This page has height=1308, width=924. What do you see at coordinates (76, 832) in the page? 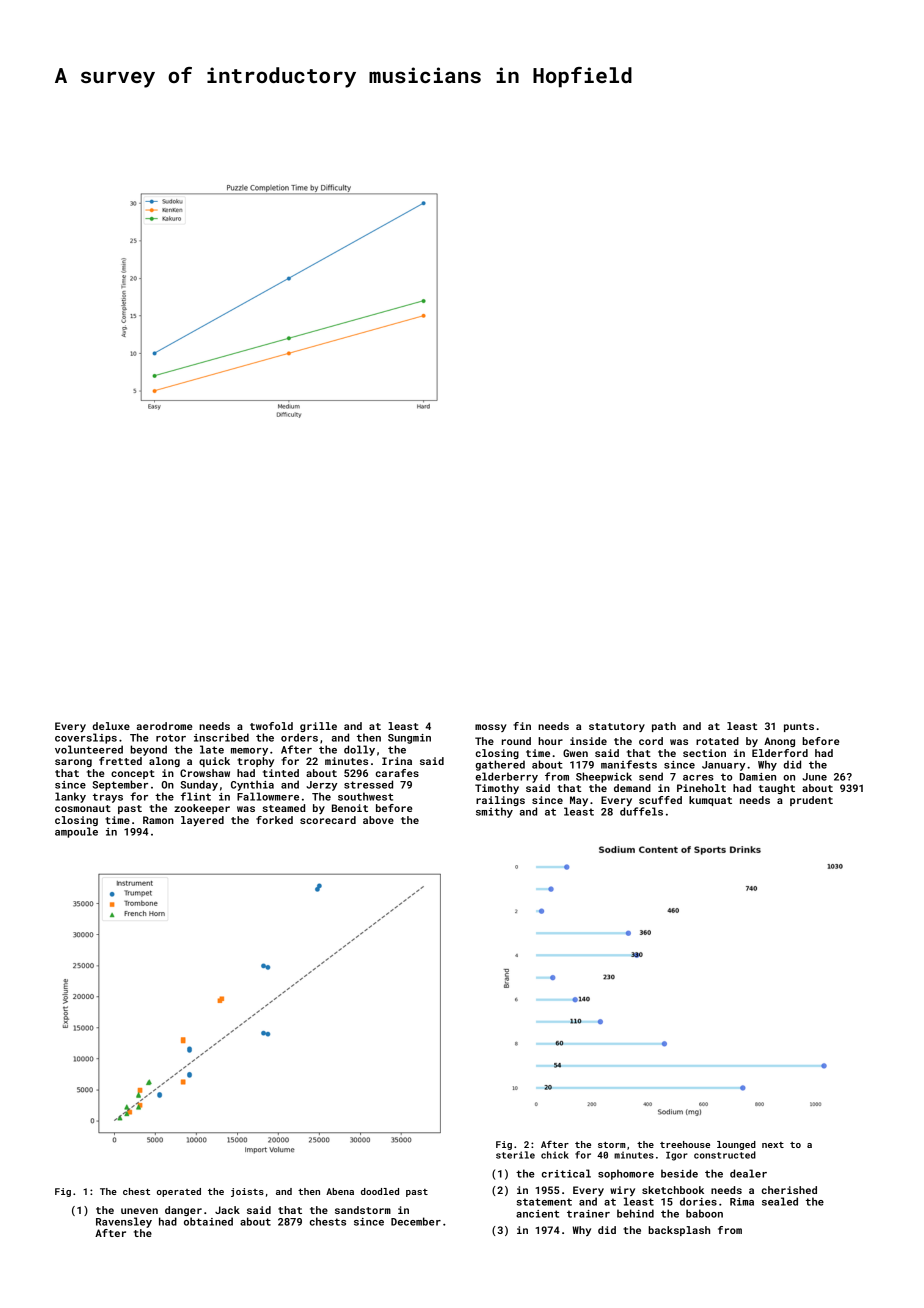
I see `ampoule` at bounding box center [76, 832].
